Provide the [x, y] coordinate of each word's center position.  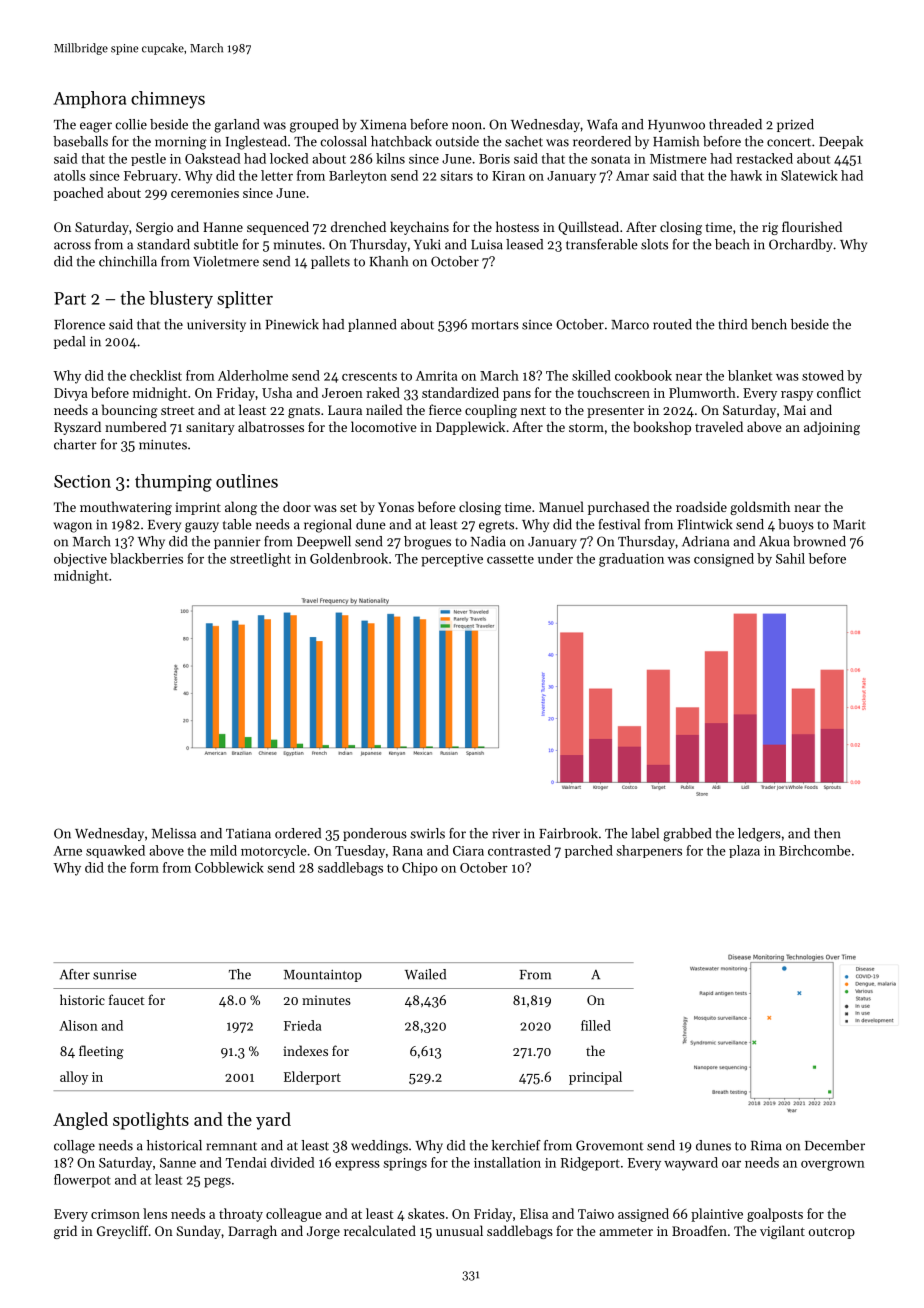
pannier [237, 542]
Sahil [790, 558]
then [827, 833]
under [555, 558]
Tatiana [248, 834]
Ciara [468, 851]
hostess [517, 226]
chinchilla [128, 261]
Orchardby [801, 245]
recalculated [380, 1230]
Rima [766, 1145]
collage [74, 1147]
